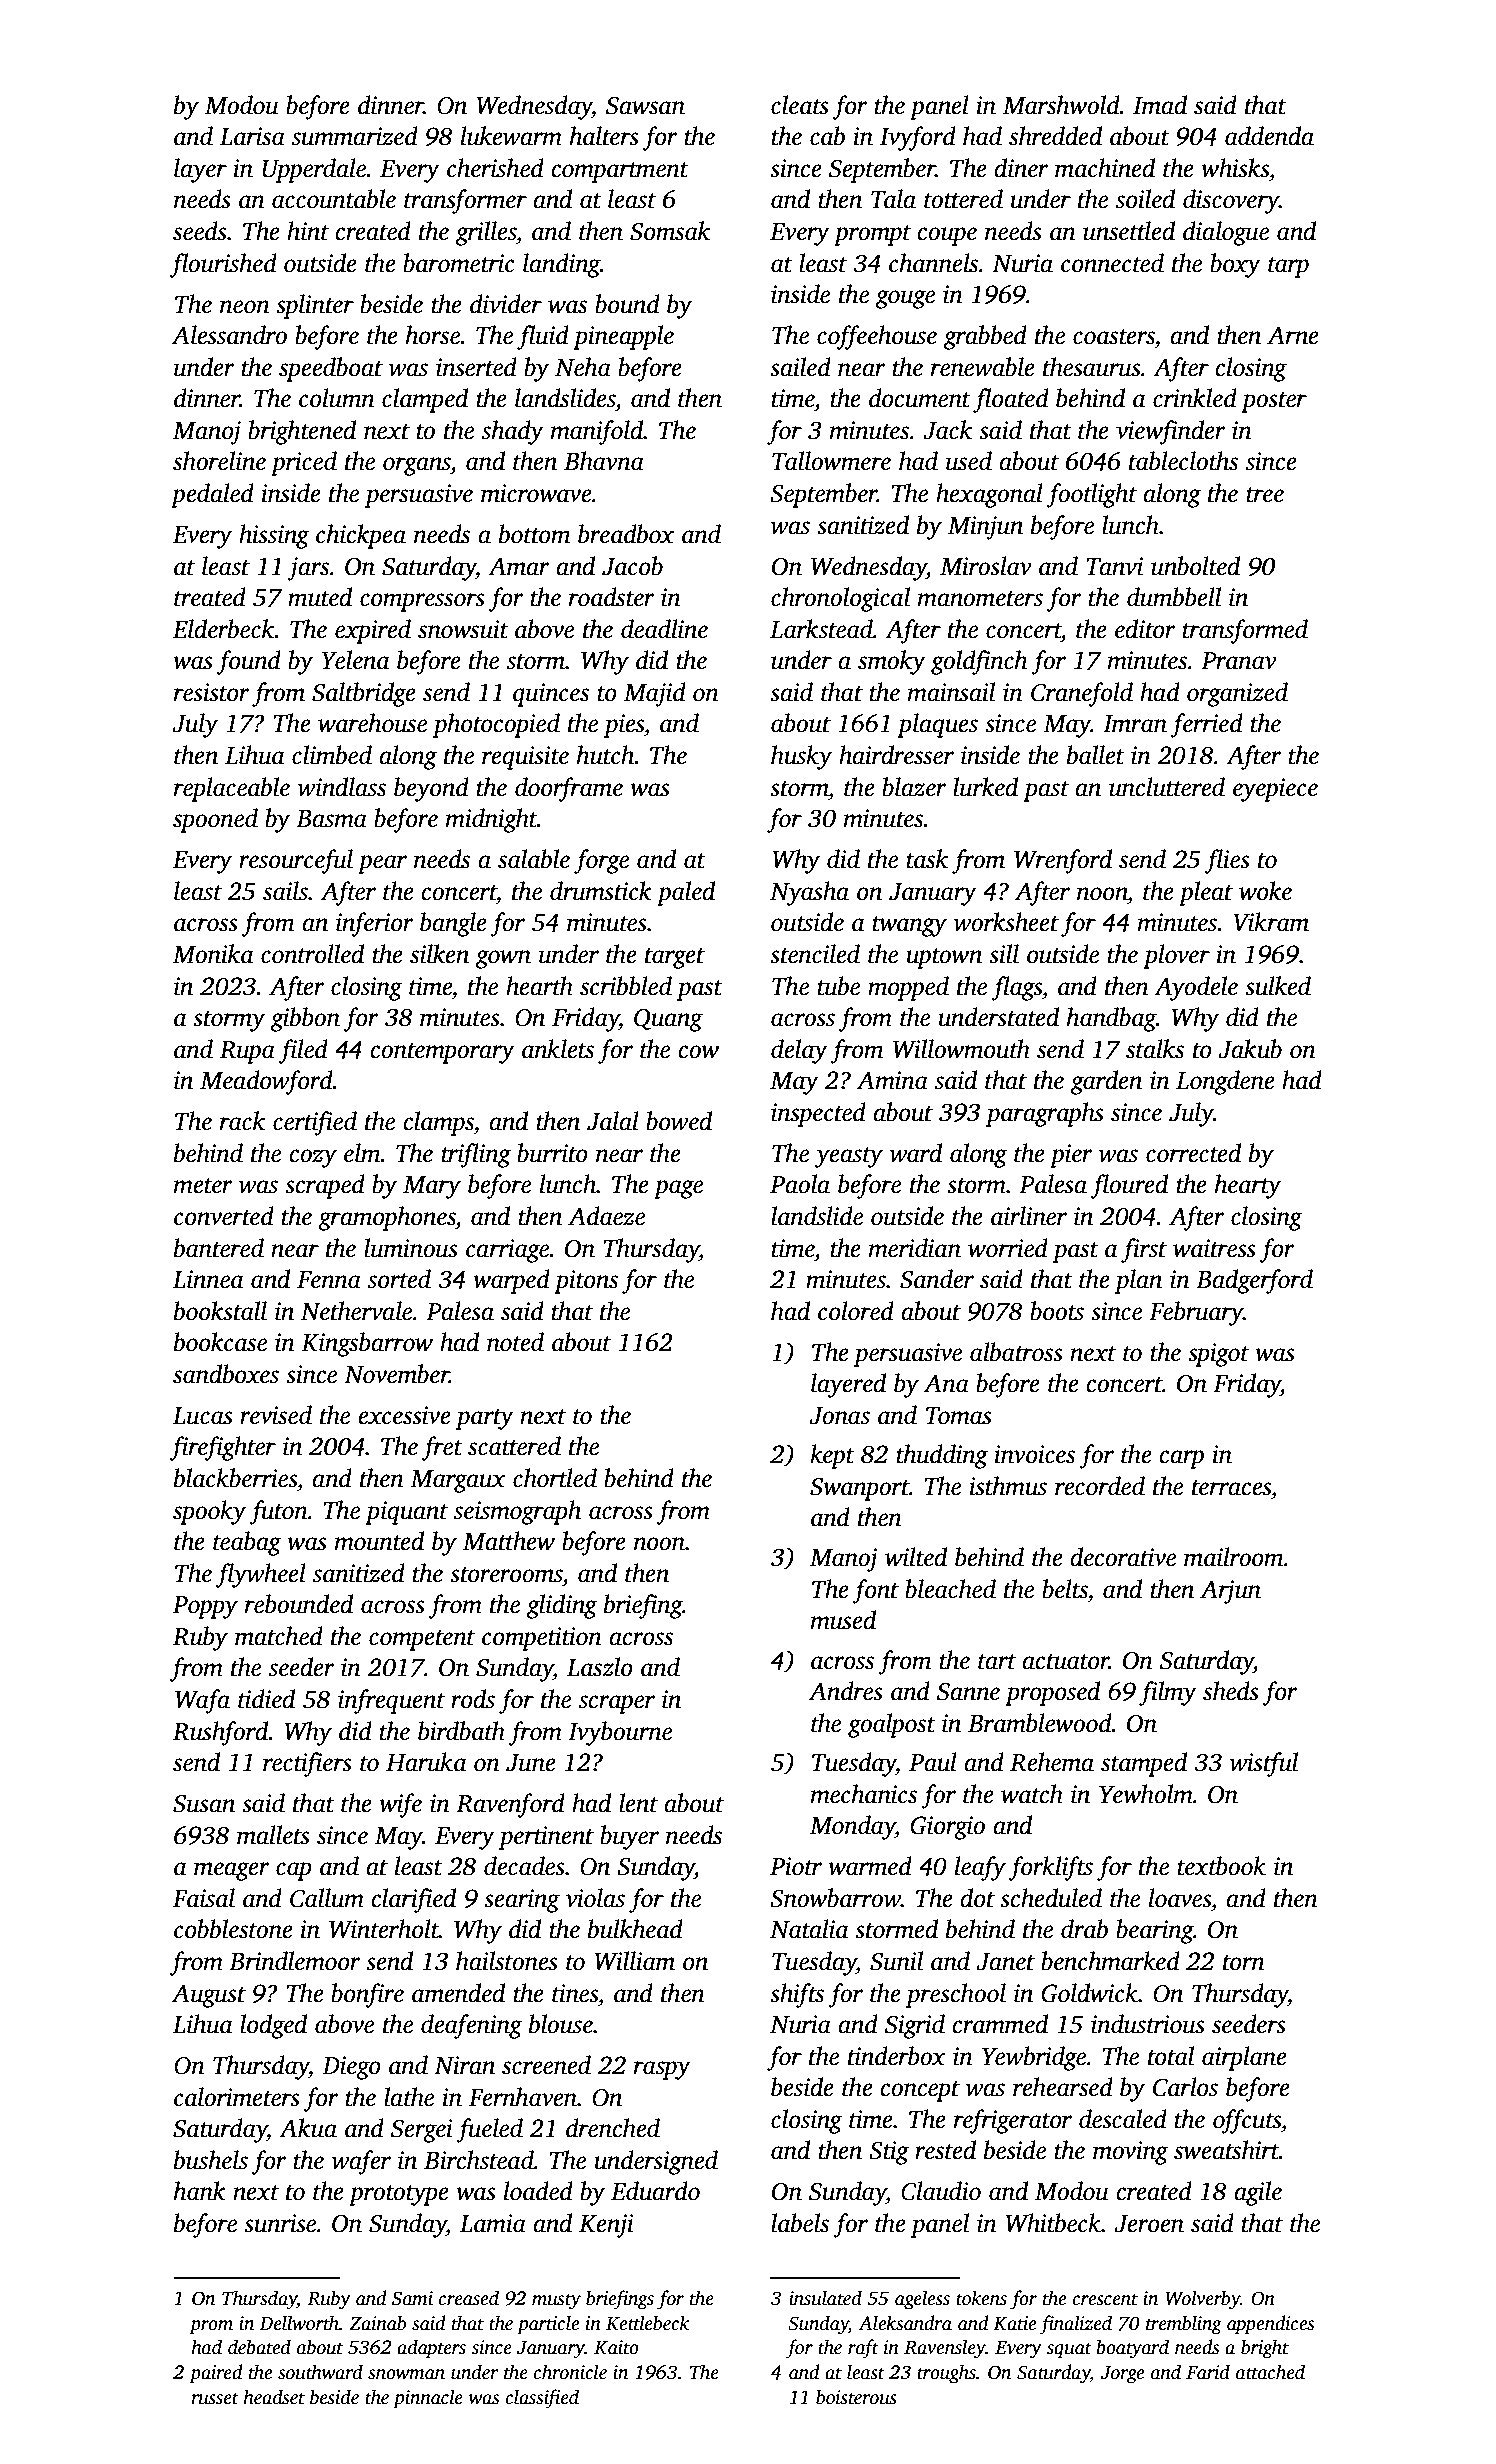  Describe the element at coordinates (312, 954) in the image. I see `controlled` at that location.
